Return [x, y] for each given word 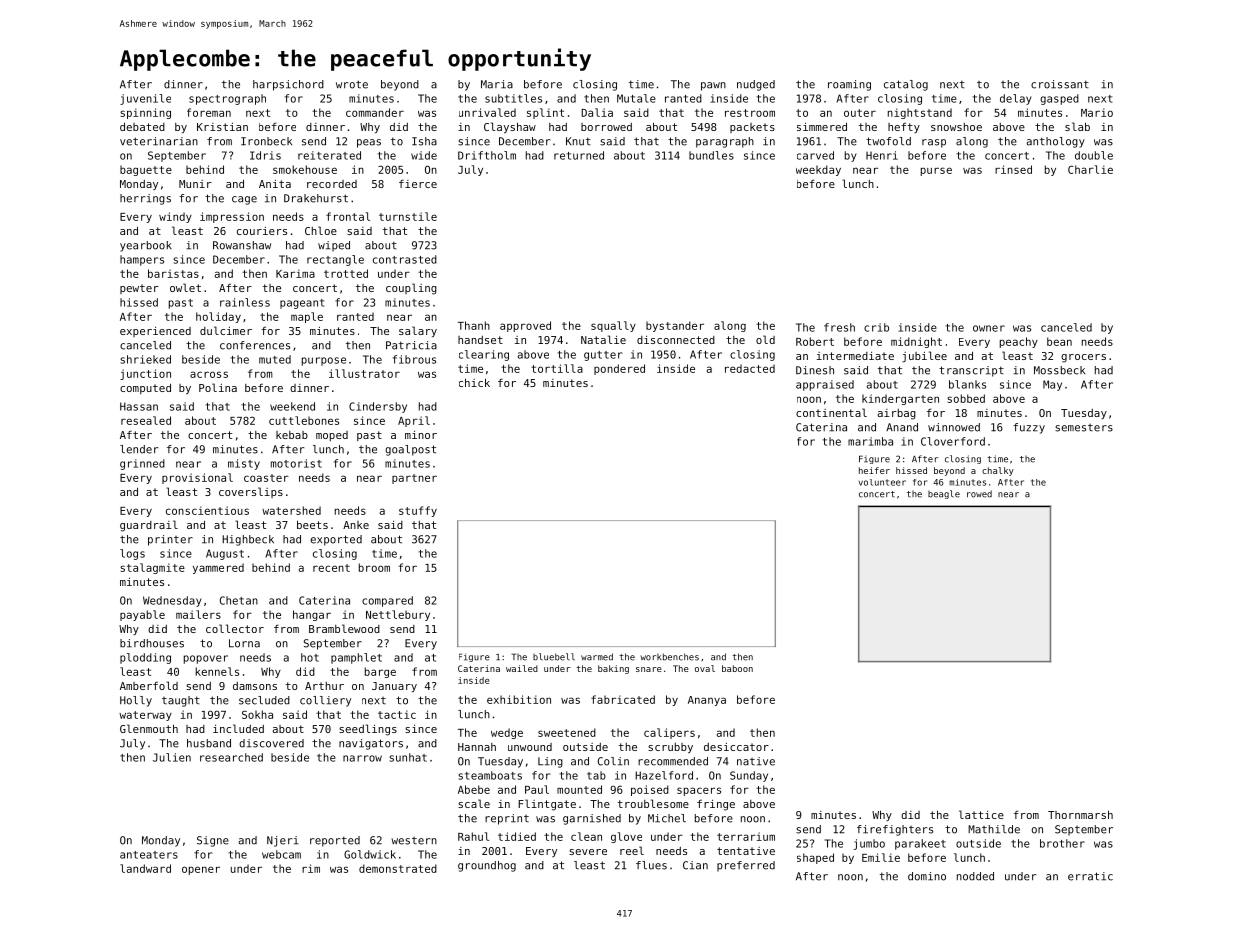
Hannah [477, 747]
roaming [849, 85]
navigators [371, 744]
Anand [902, 427]
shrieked [145, 359]
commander [375, 112]
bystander [675, 326]
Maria [497, 84]
